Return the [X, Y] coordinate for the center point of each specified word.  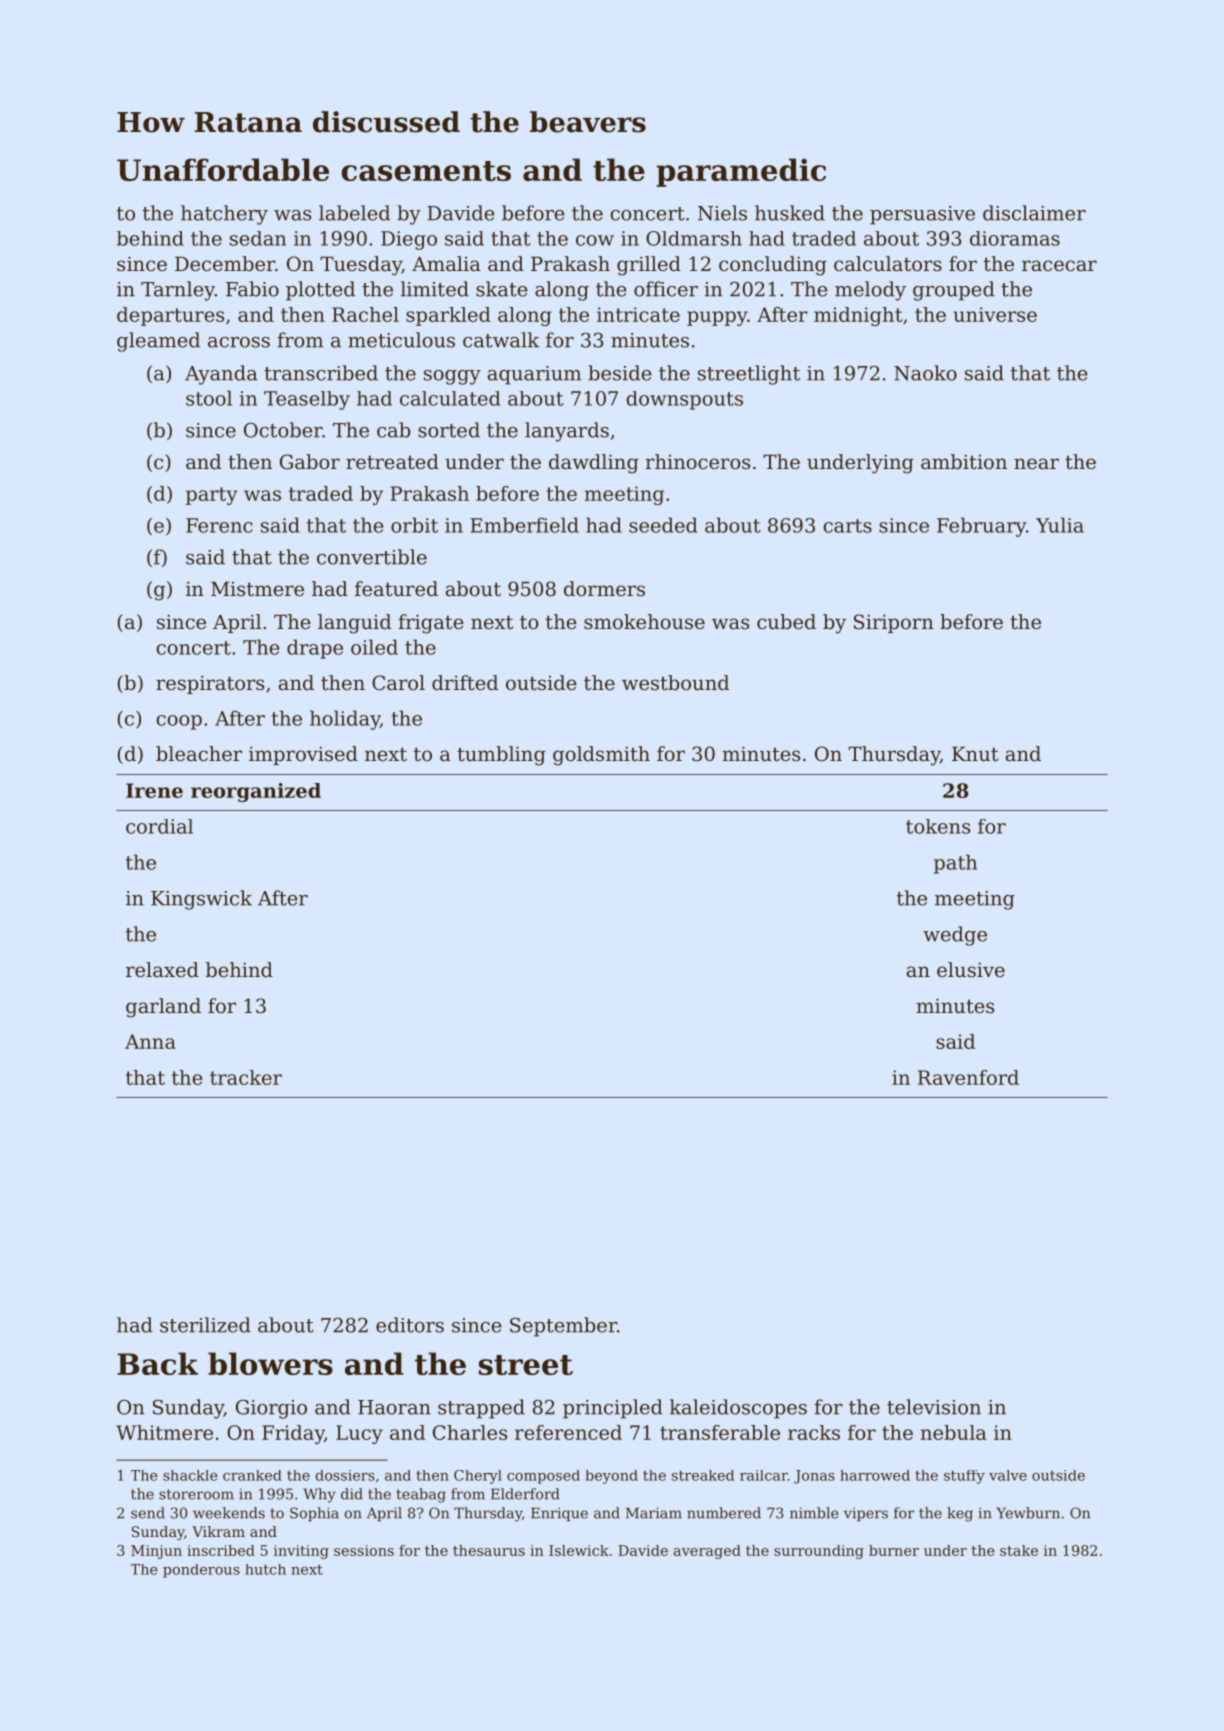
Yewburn [1028, 1513]
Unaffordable [223, 169]
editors [410, 1325]
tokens [938, 826]
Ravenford [968, 1077]
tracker [246, 1077]
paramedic [741, 172]
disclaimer [1034, 213]
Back [157, 1363]
